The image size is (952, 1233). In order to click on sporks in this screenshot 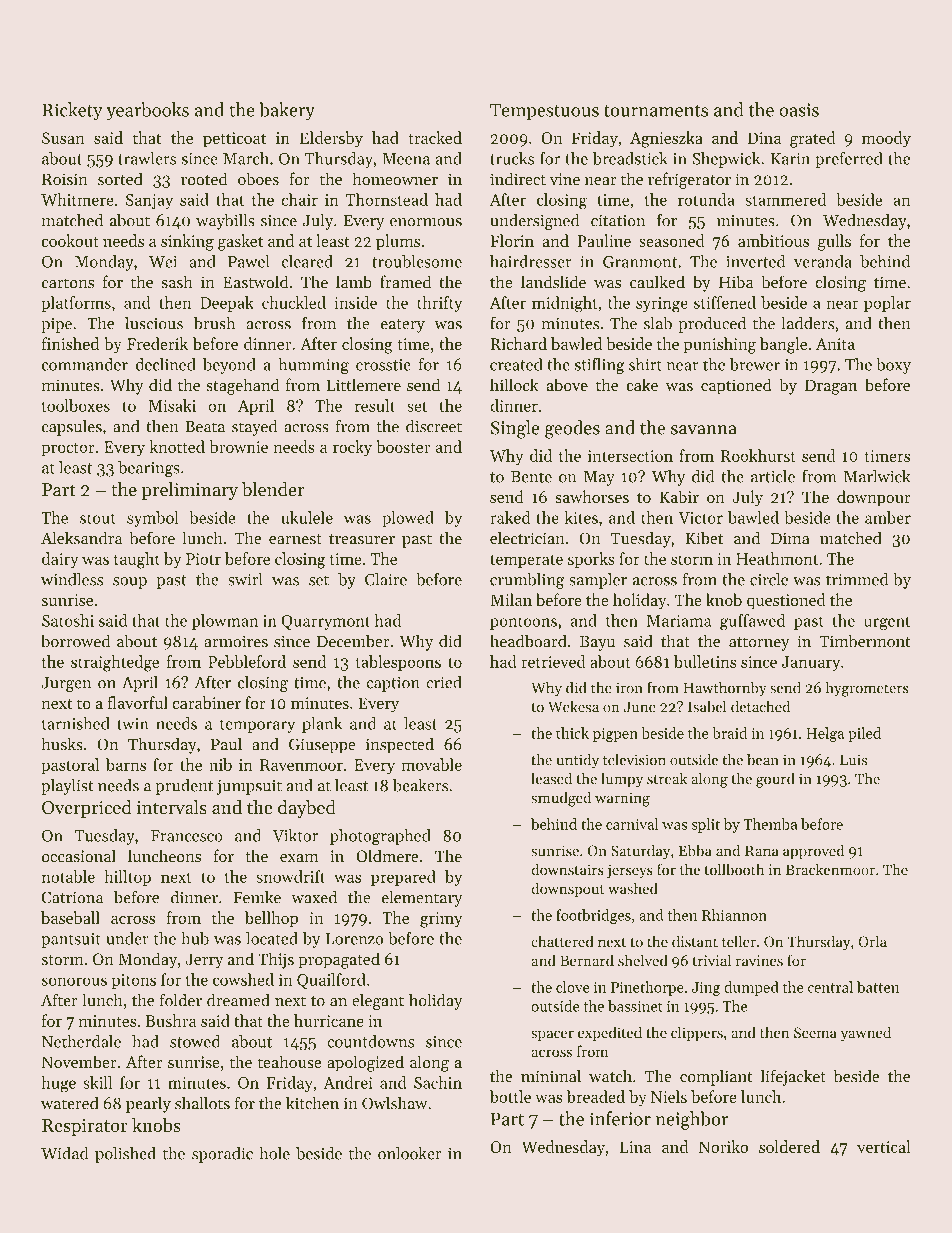, I will do `click(591, 560)`.
